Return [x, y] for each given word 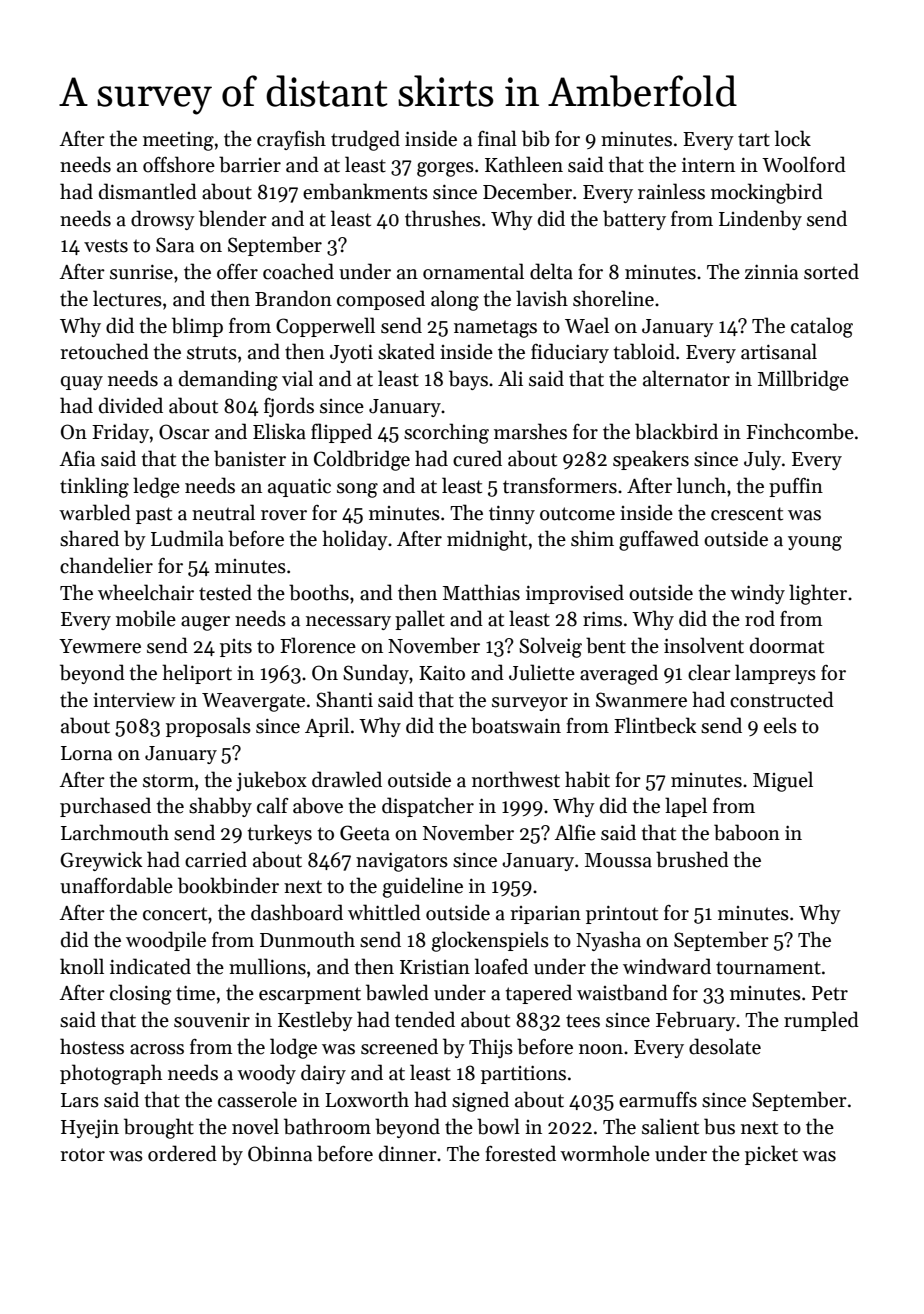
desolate [725, 1046]
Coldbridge [362, 460]
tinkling [94, 487]
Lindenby [760, 220]
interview [134, 700]
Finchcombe [800, 431]
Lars [80, 1100]
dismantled [148, 191]
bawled [397, 992]
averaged [619, 674]
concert [175, 914]
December [527, 191]
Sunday [376, 674]
